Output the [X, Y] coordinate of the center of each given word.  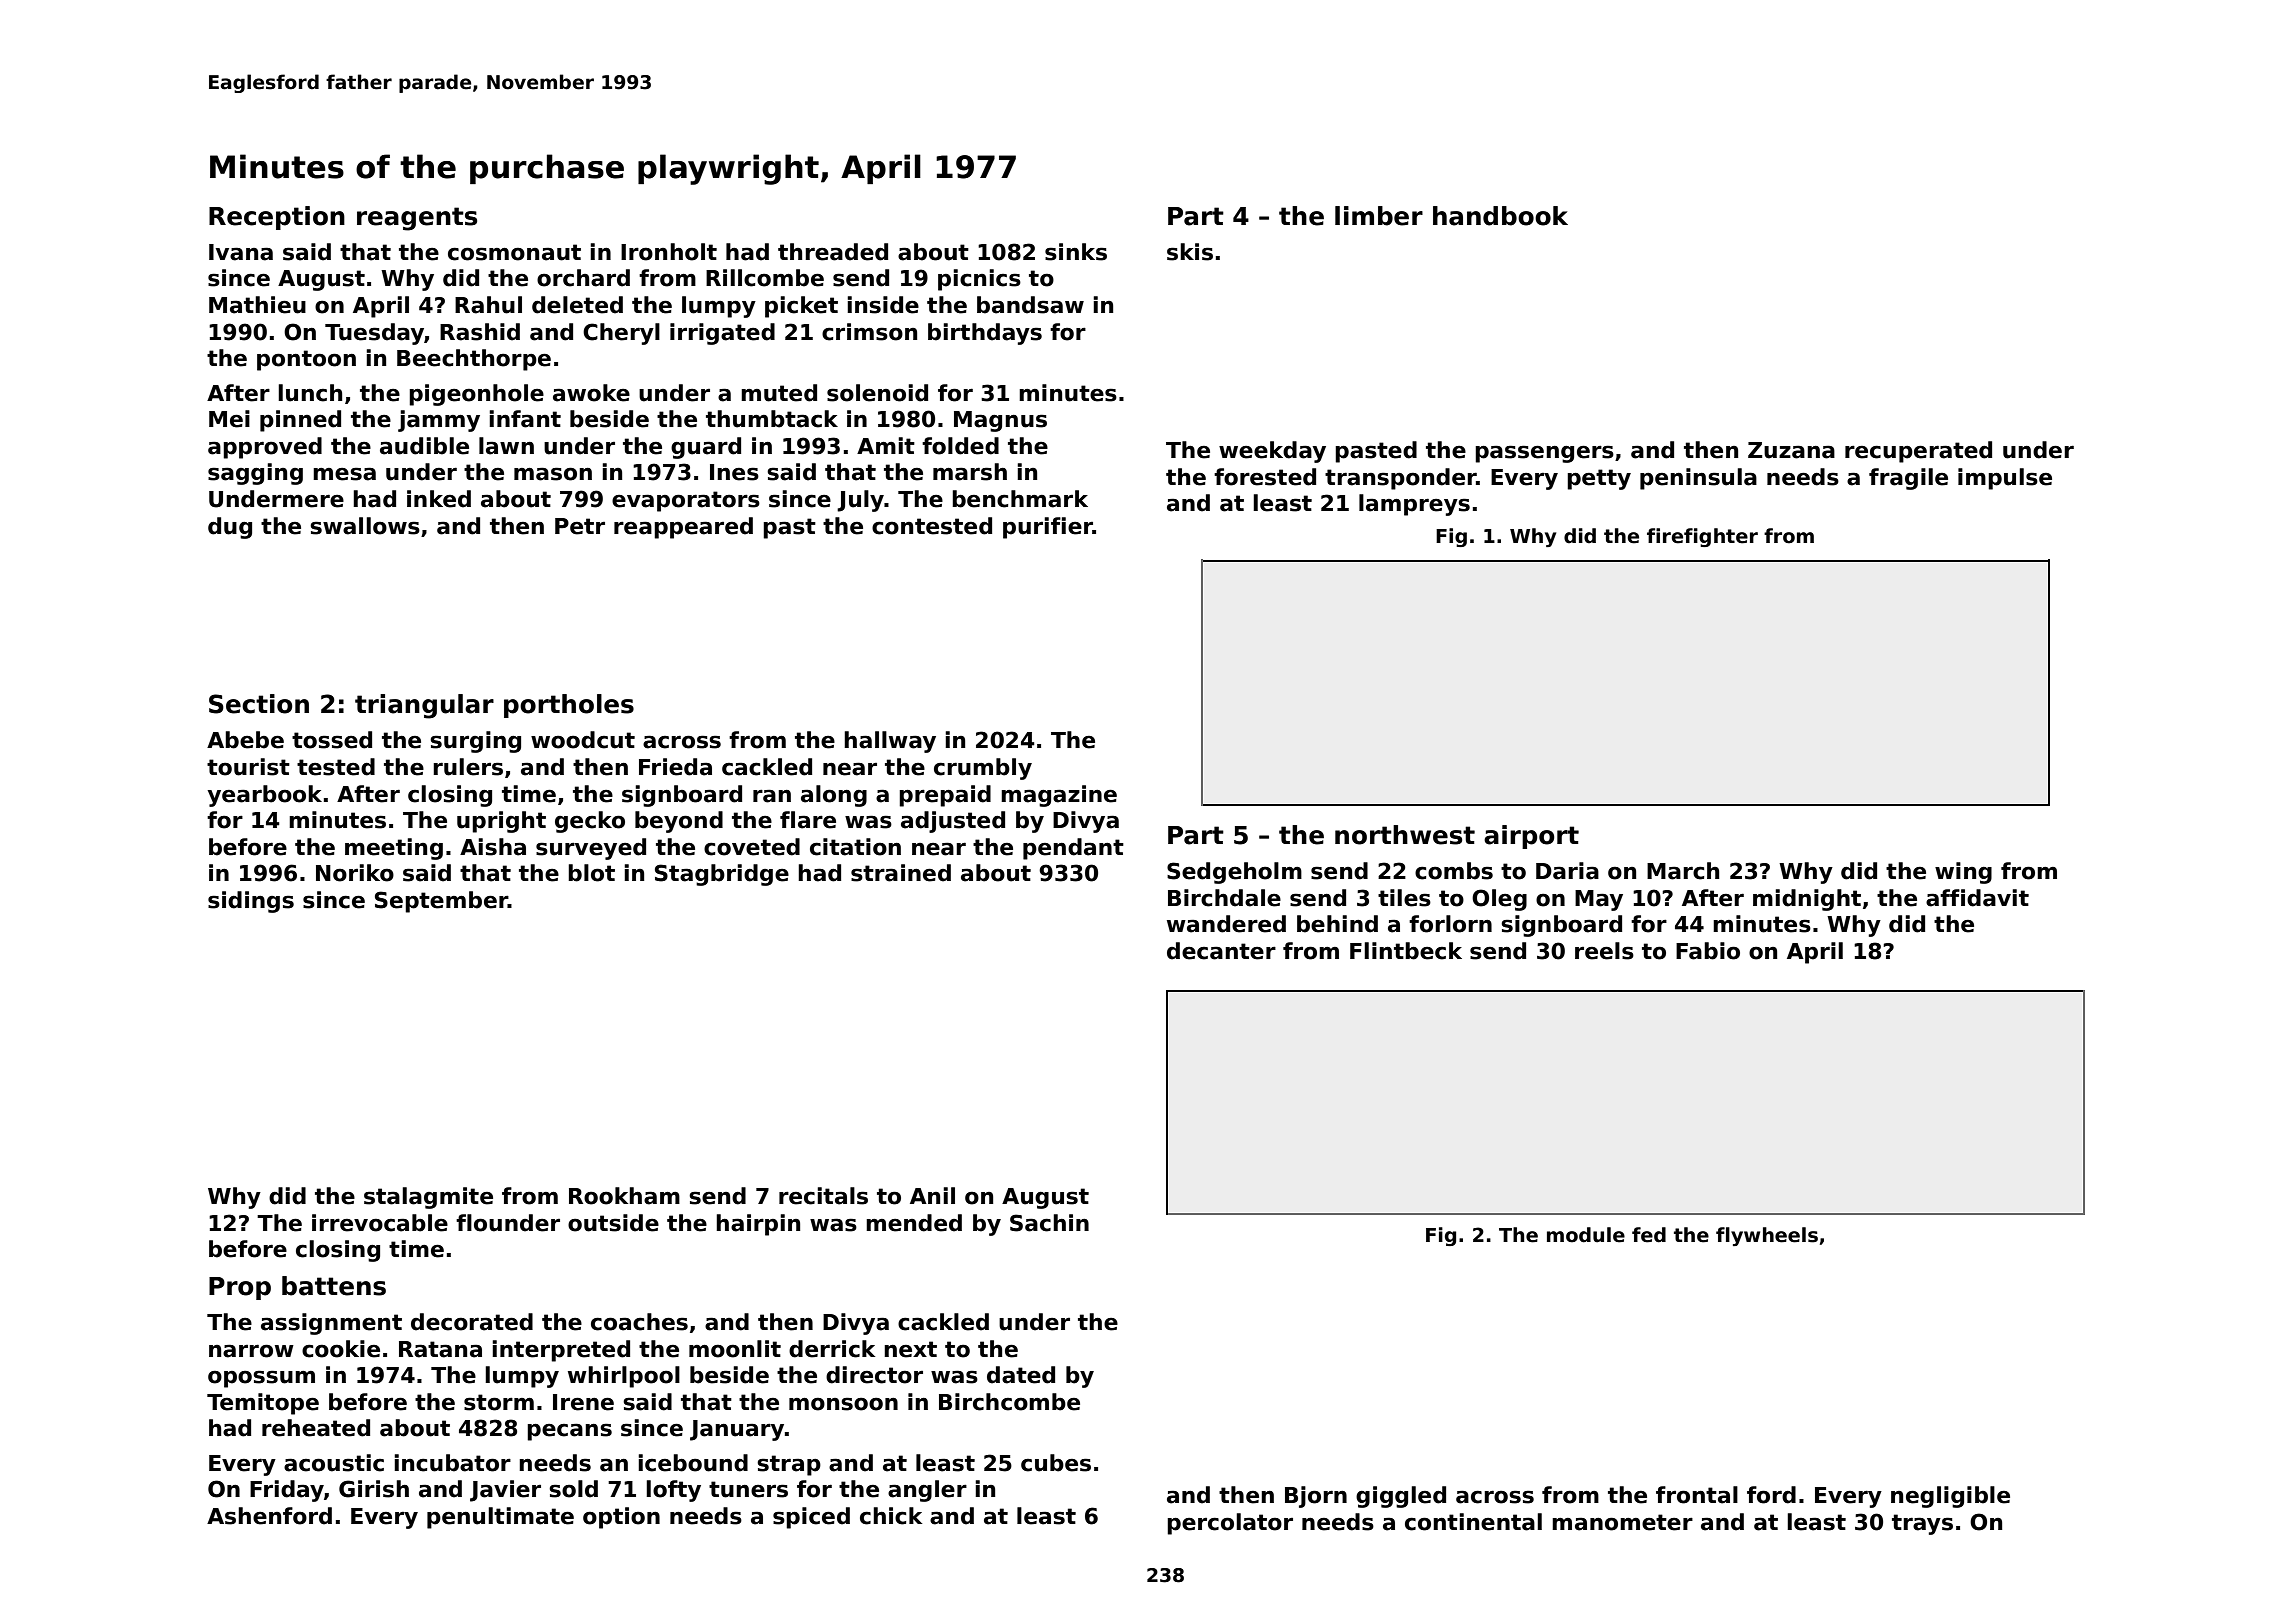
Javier [505, 1491]
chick [891, 1516]
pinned [300, 421]
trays [1922, 1524]
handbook [1500, 216]
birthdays [985, 334]
